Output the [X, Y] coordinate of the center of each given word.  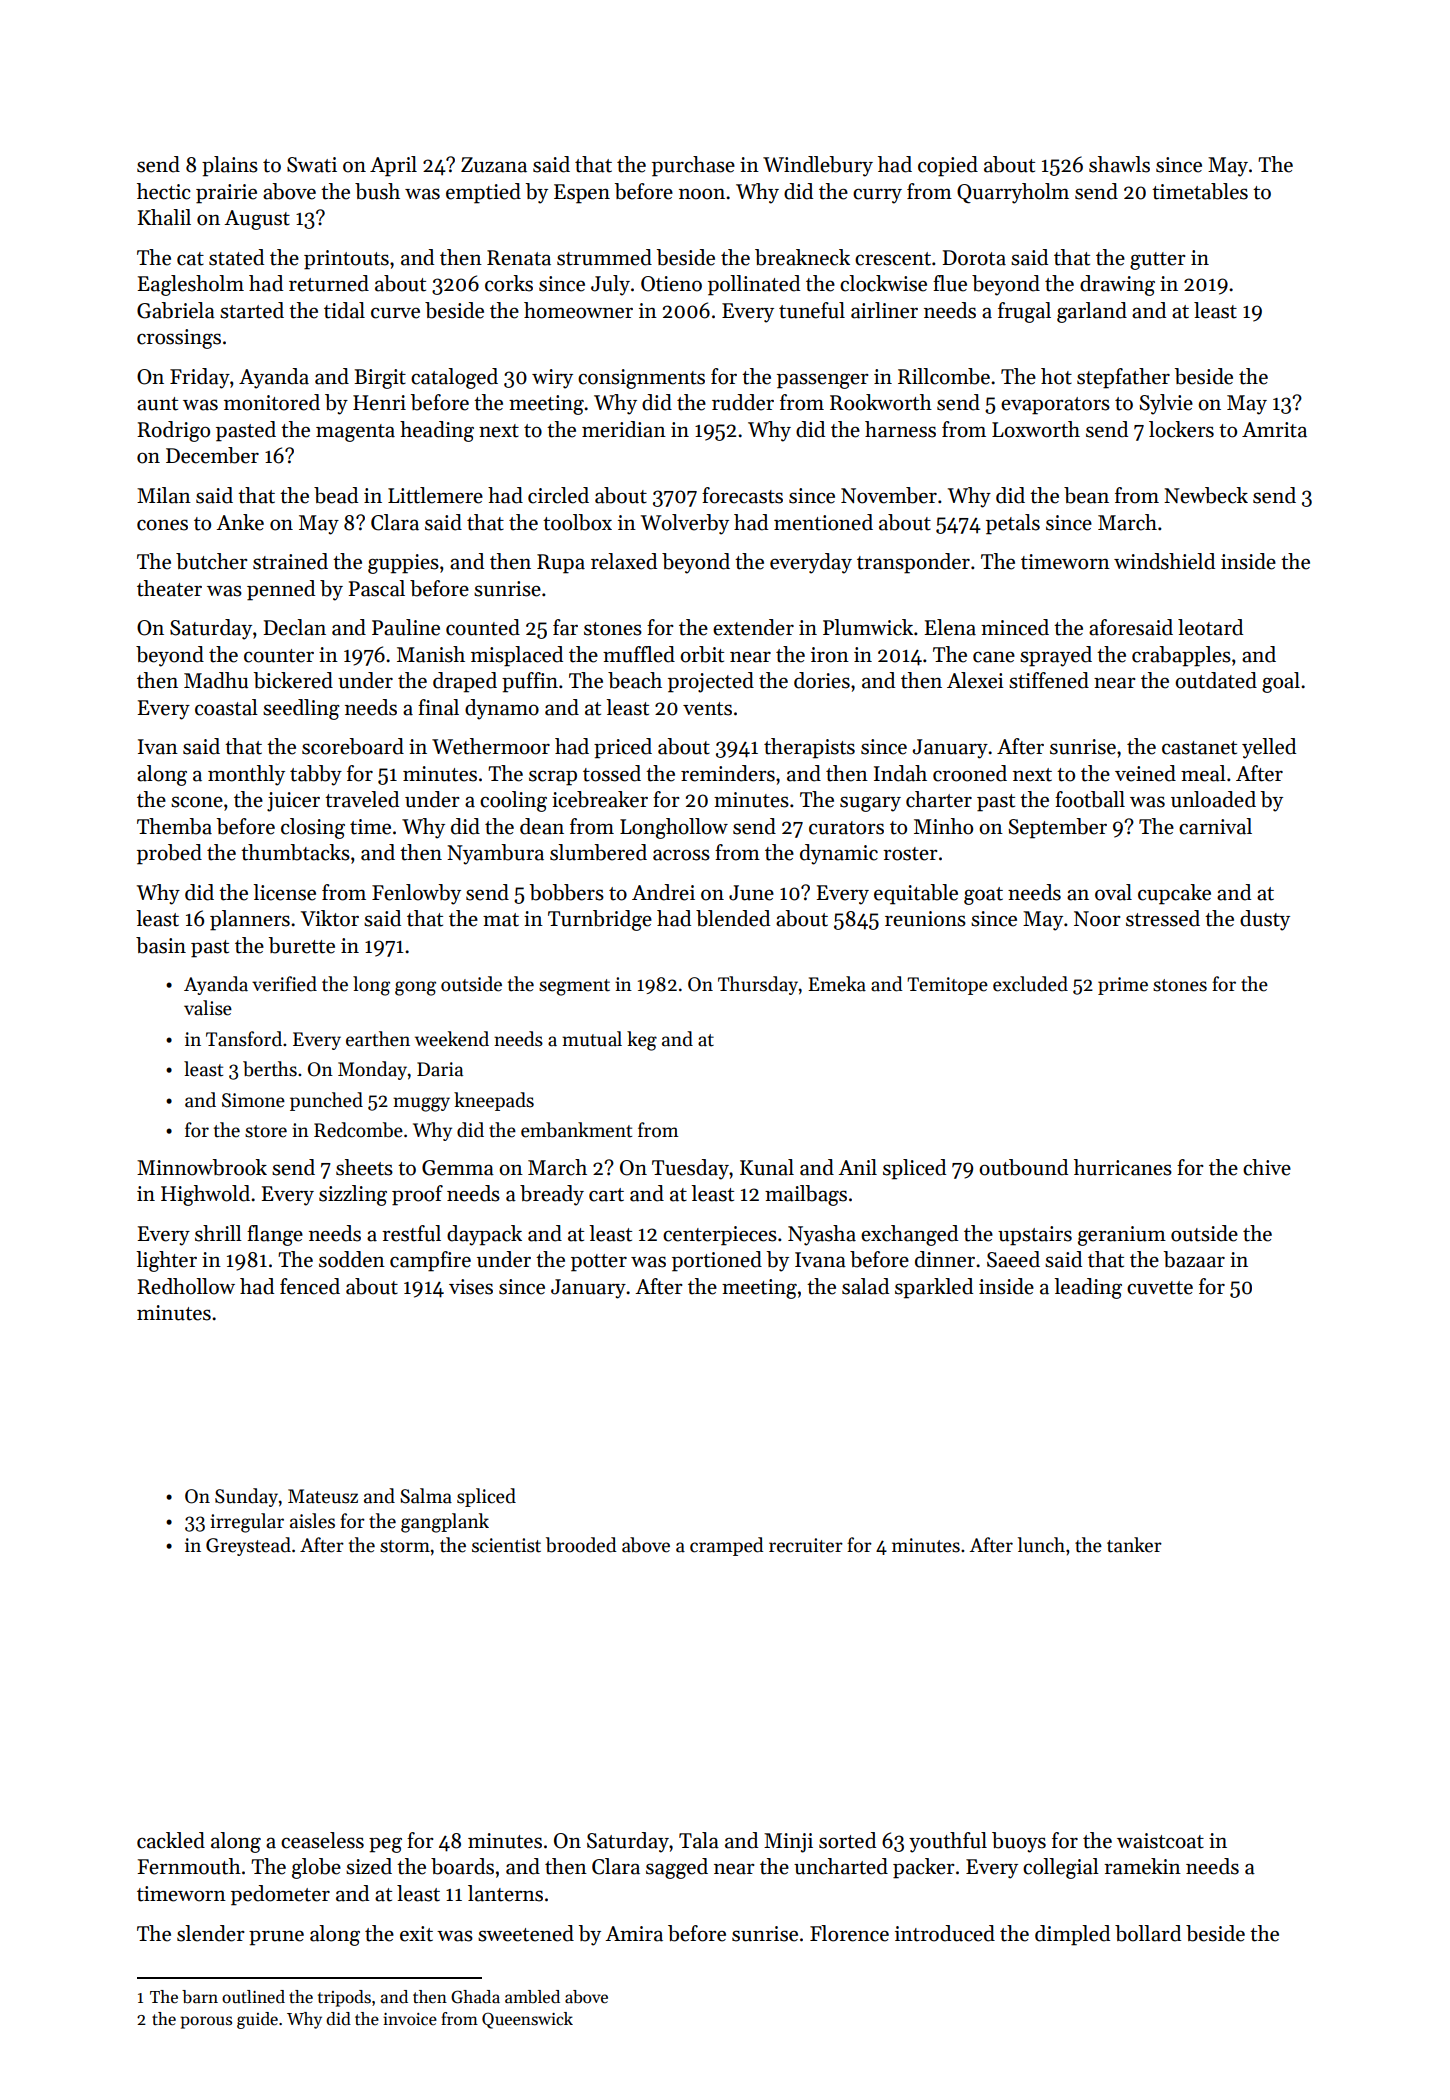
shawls [1119, 164]
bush [377, 191]
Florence [849, 1933]
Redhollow [186, 1286]
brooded [581, 1545]
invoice [410, 2019]
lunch [1041, 1545]
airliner [884, 310]
